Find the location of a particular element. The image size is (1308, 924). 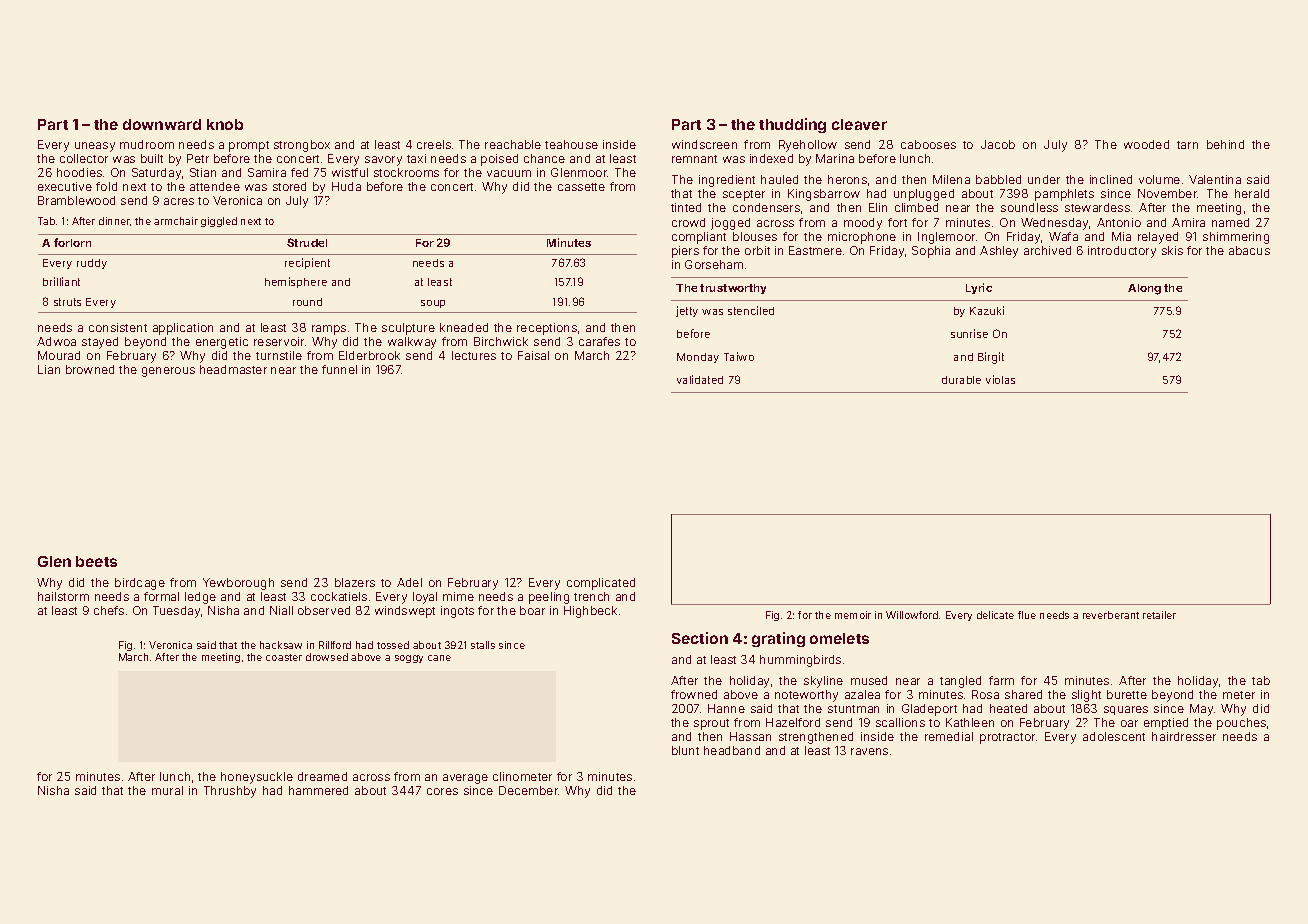

tinted is located at coordinates (686, 207).
